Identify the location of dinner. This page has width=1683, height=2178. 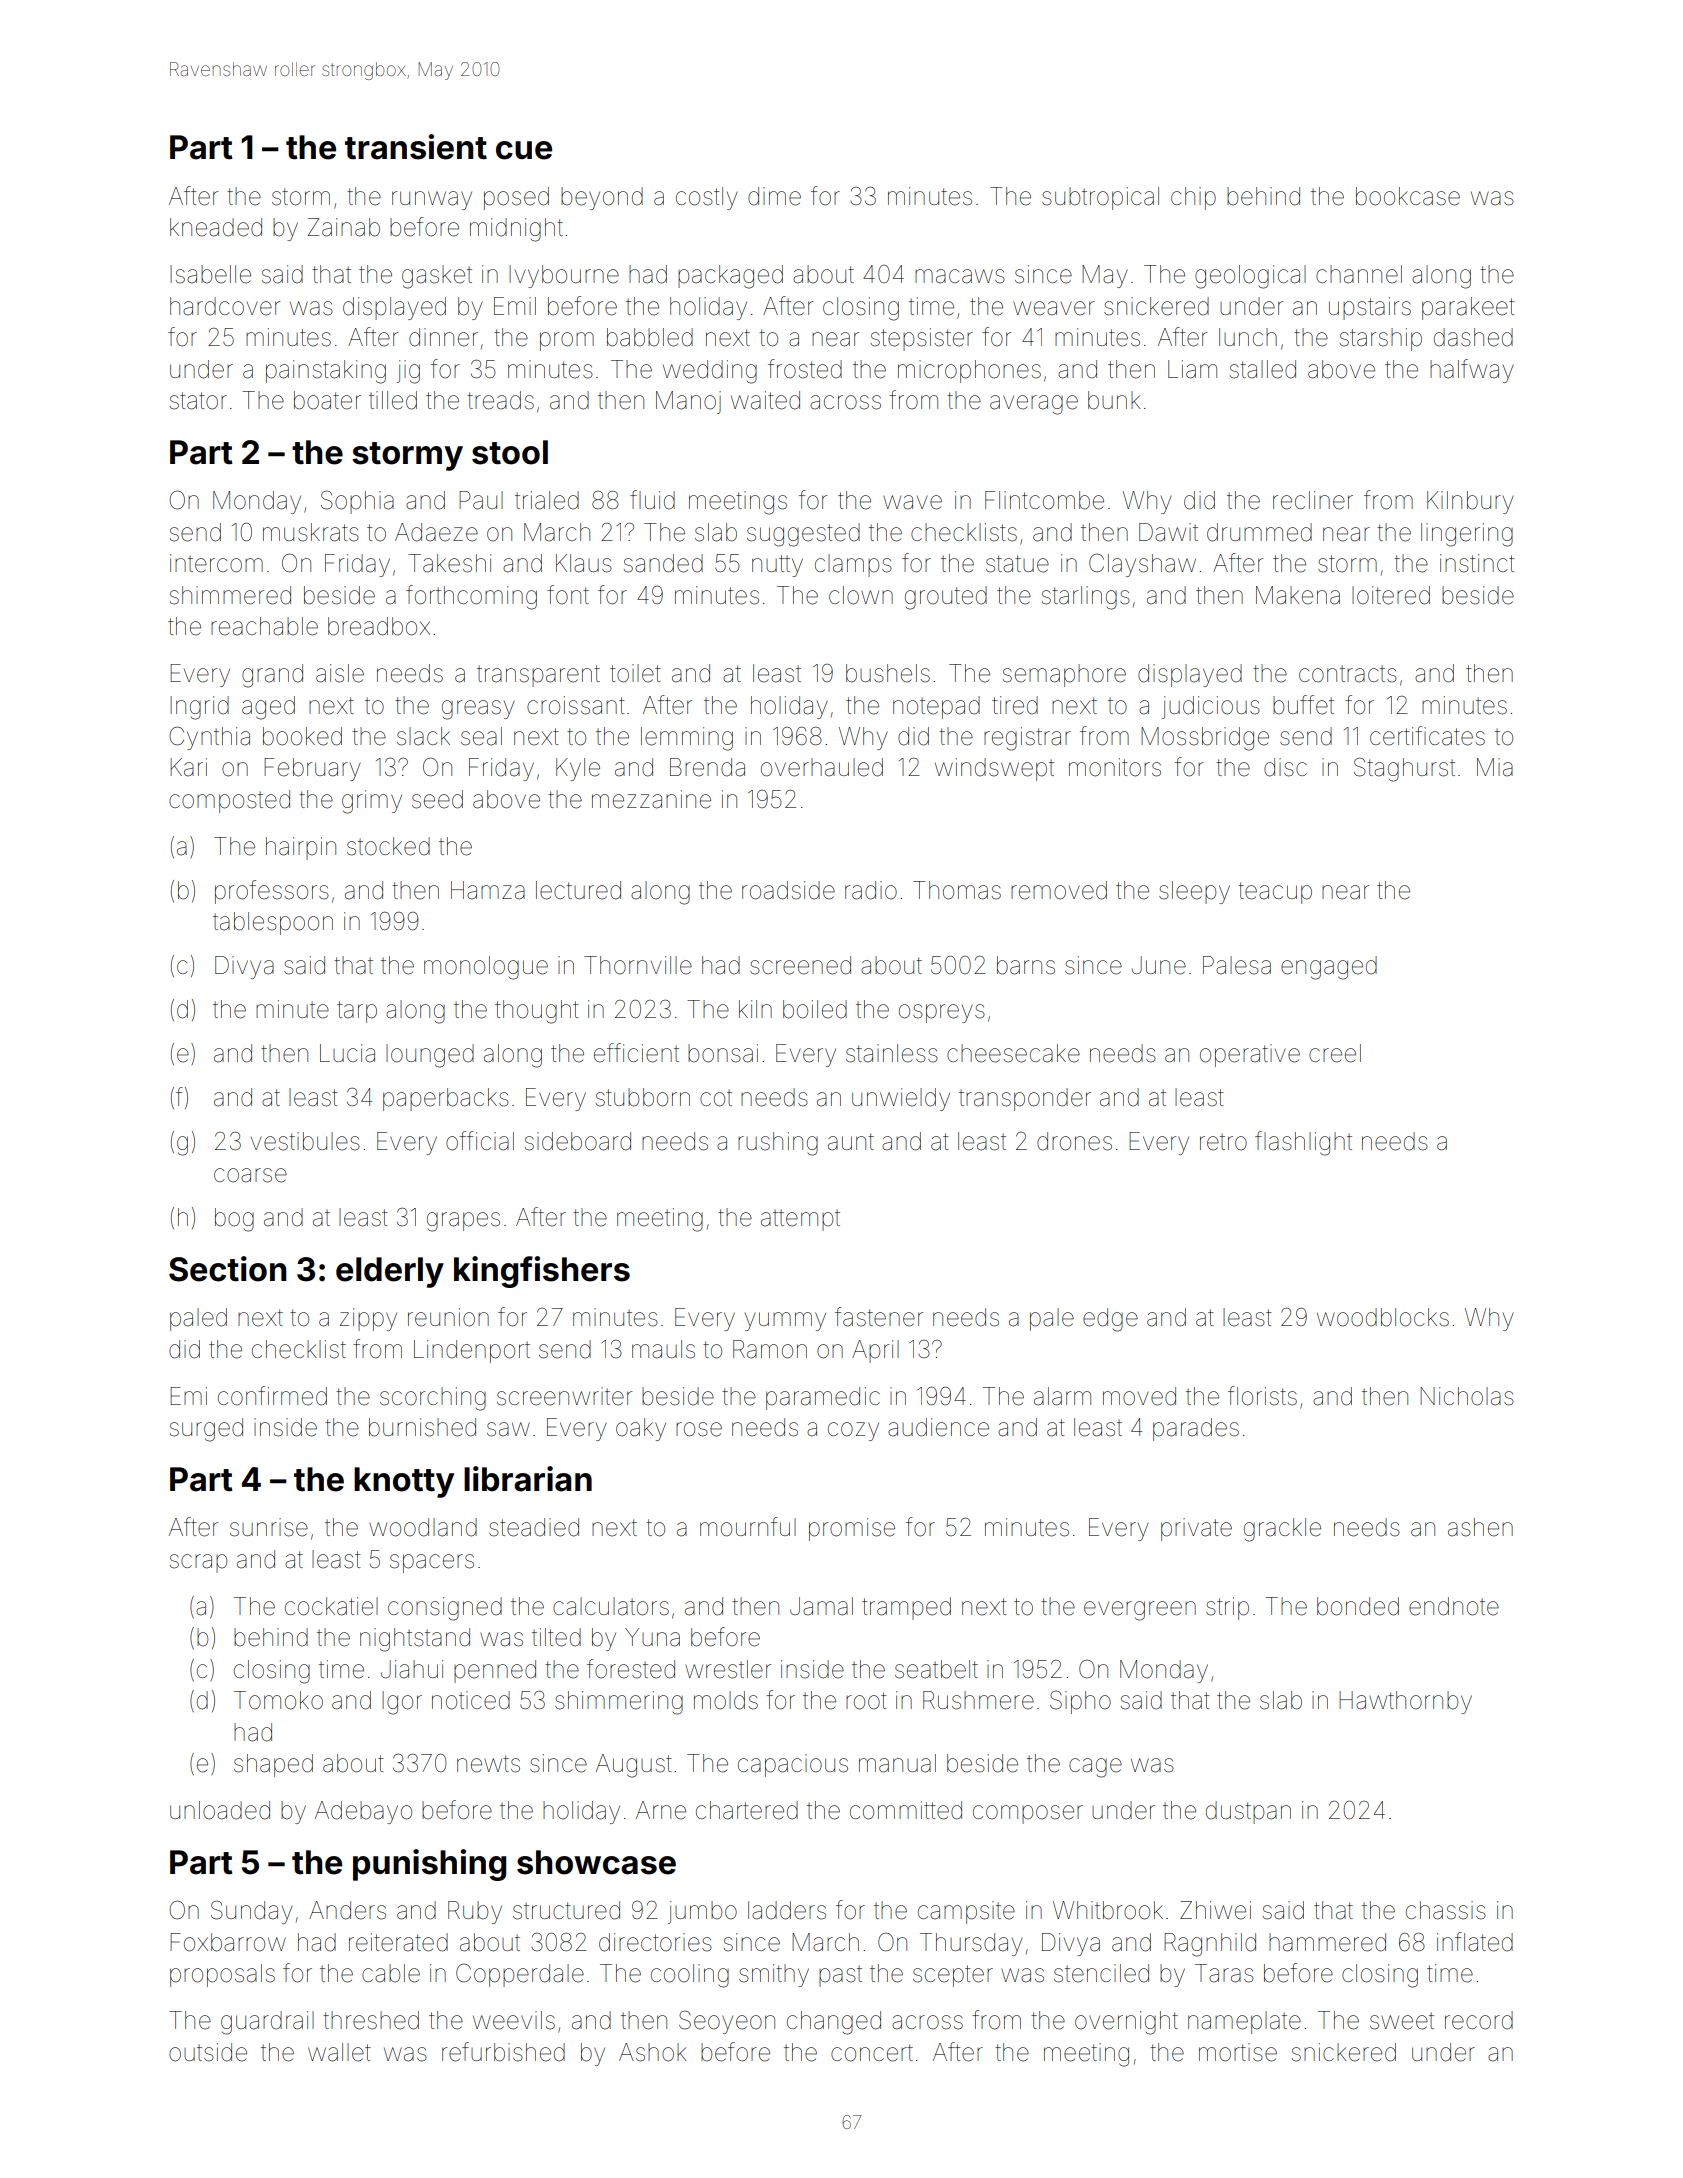
(443, 337).
